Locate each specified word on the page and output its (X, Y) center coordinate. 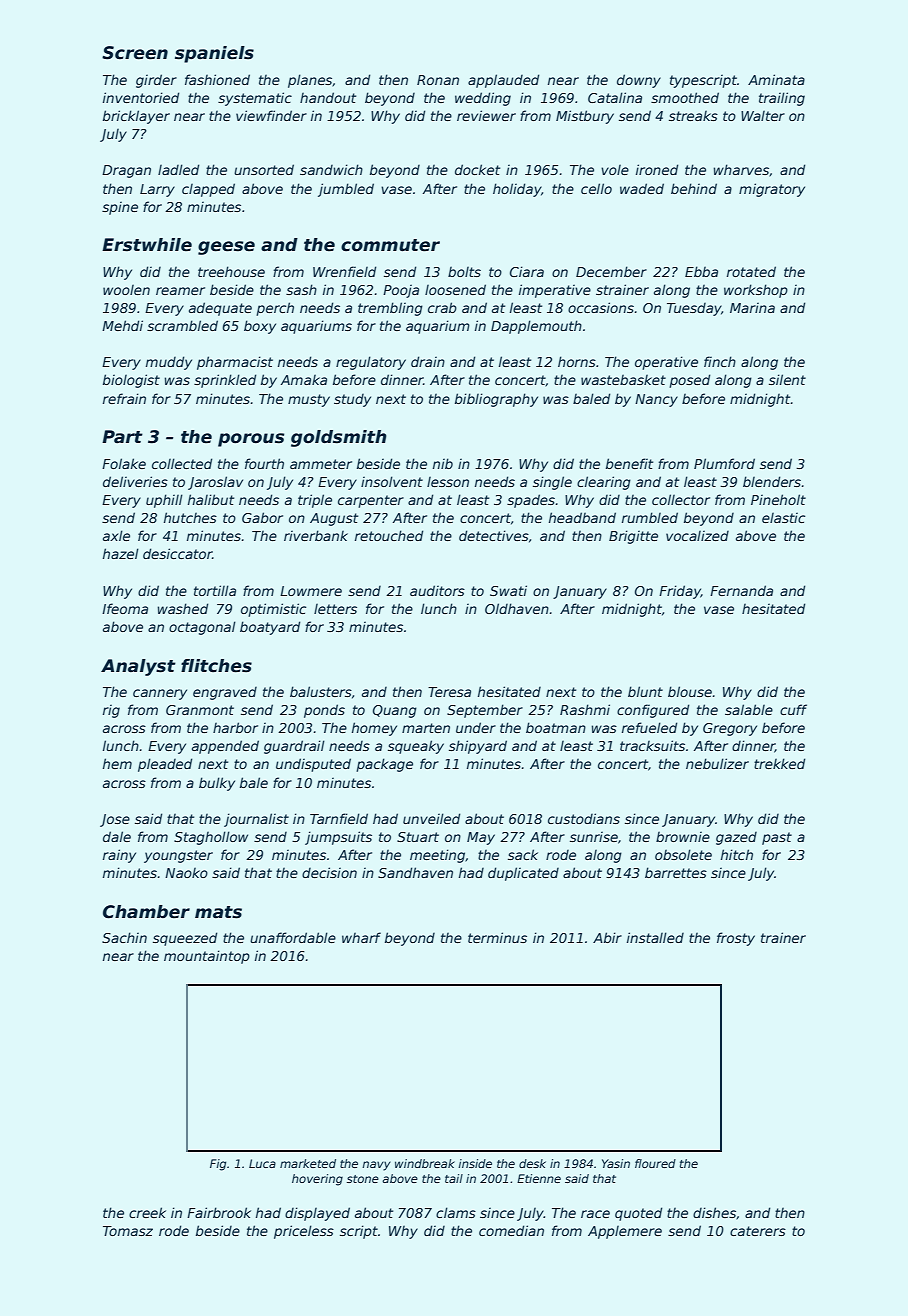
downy (639, 81)
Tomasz (128, 1231)
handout (328, 97)
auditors (437, 590)
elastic (783, 518)
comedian (511, 1230)
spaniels (214, 54)
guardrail (294, 747)
